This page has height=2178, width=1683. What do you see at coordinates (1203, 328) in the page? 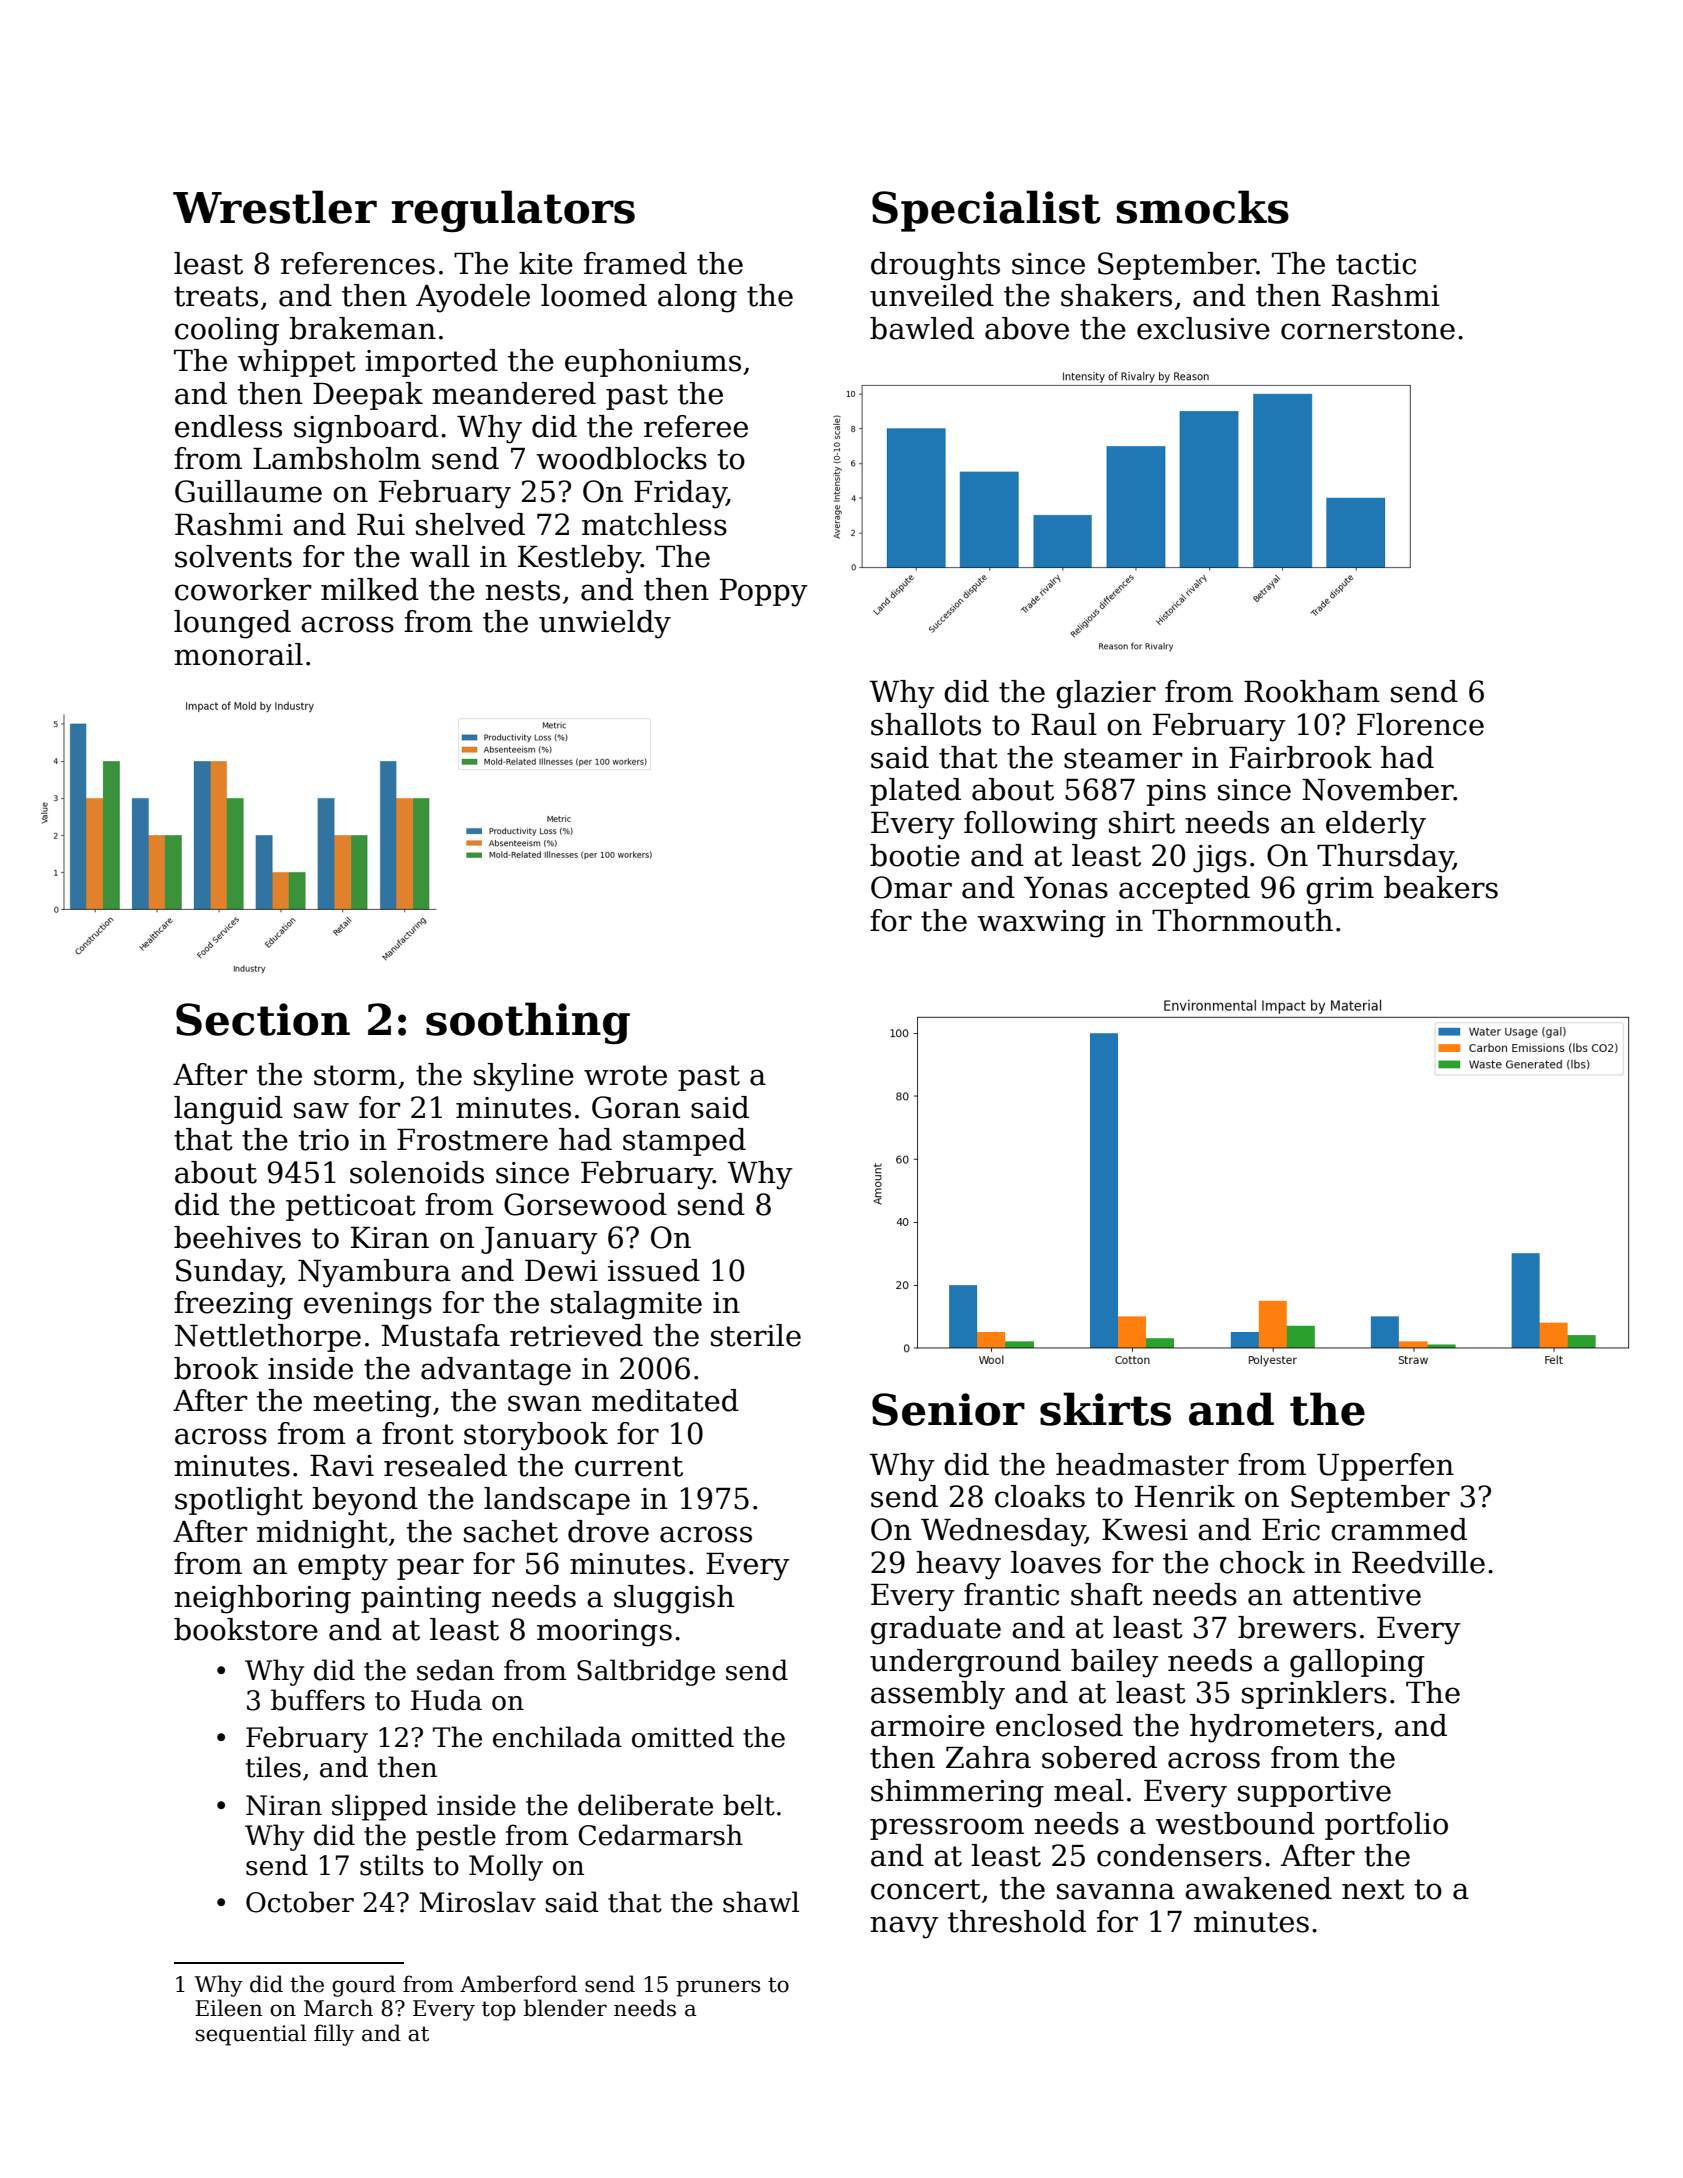
I see `exclusive` at bounding box center [1203, 328].
